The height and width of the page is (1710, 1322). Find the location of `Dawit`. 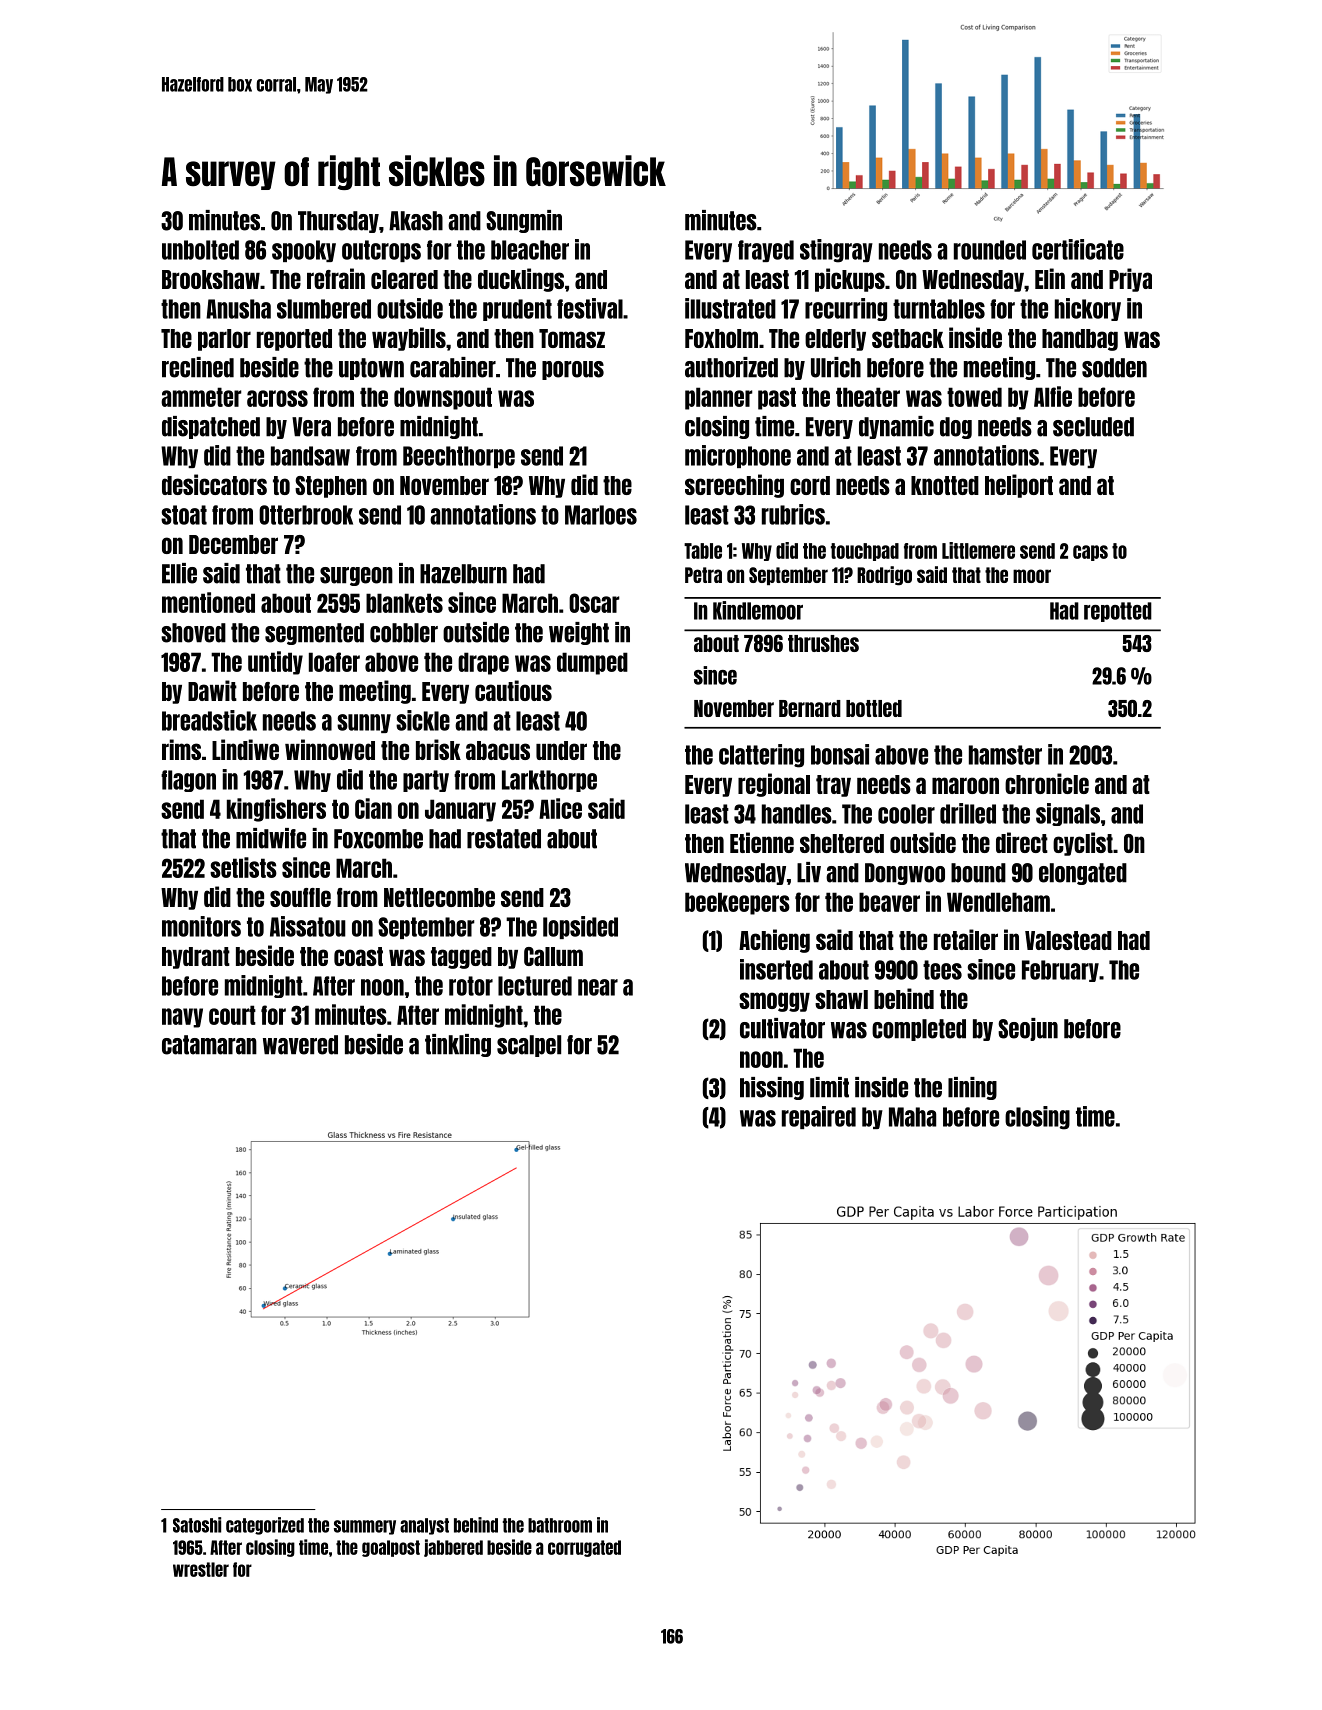

Dawit is located at coordinates (212, 690).
